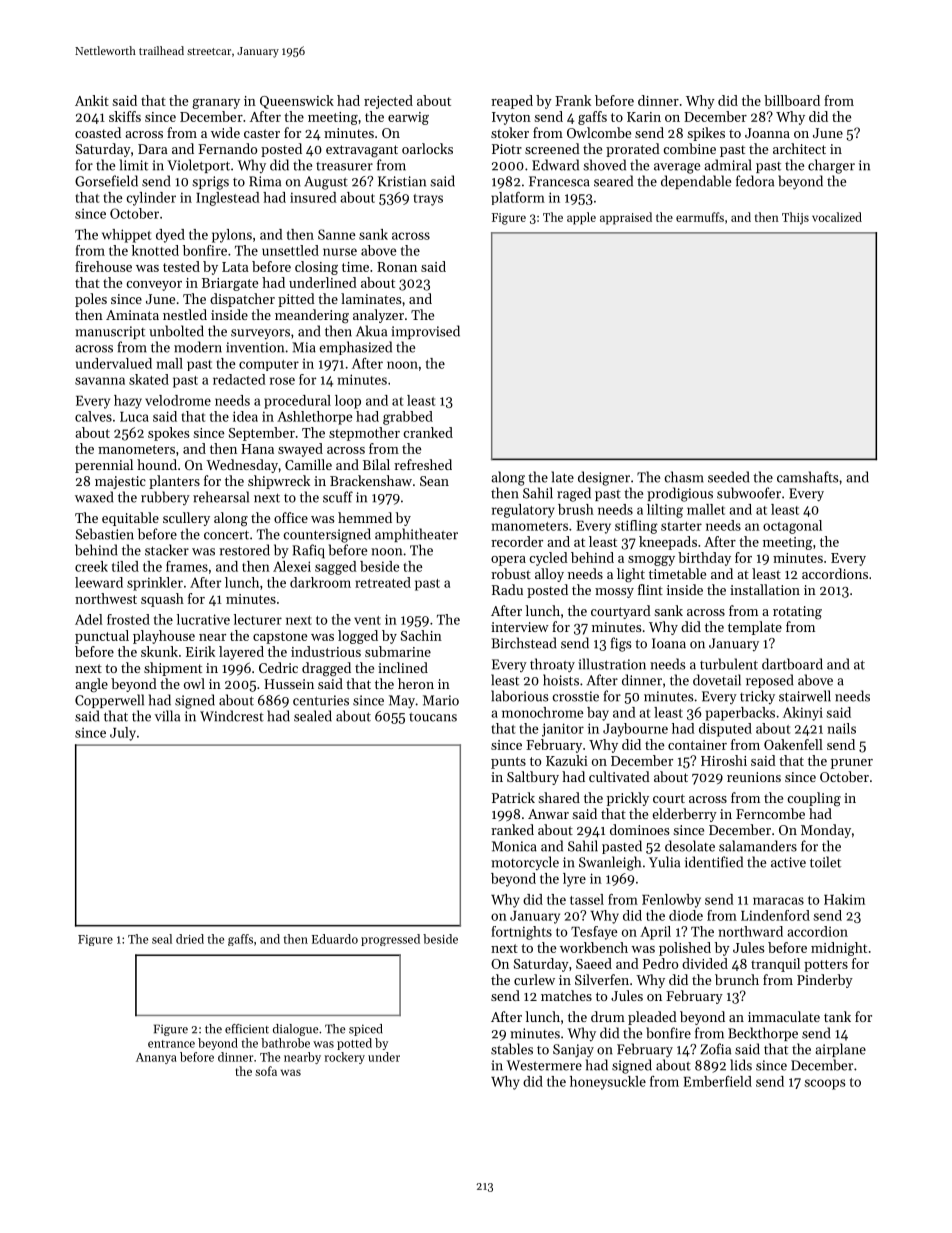  I want to click on crosstie, so click(576, 696).
